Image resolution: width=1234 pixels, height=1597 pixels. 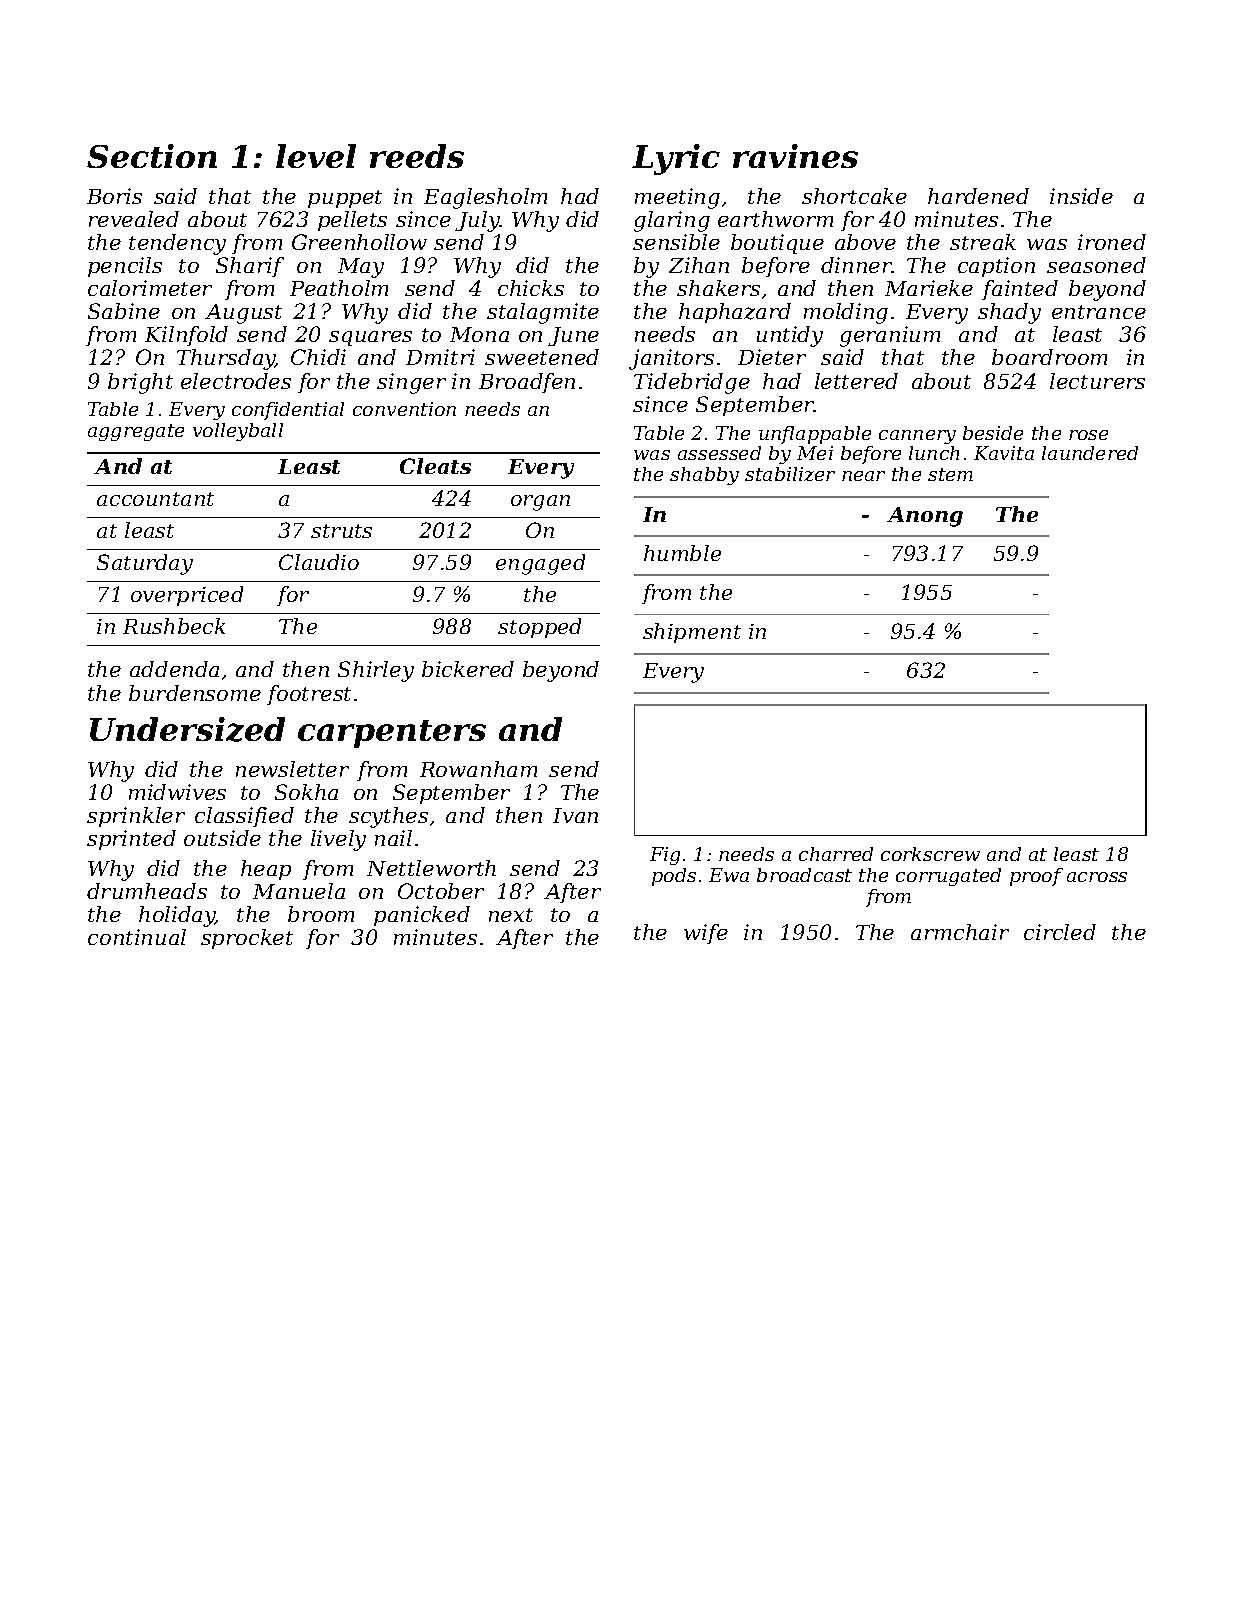 What do you see at coordinates (478, 769) in the screenshot?
I see `Rowanham` at bounding box center [478, 769].
